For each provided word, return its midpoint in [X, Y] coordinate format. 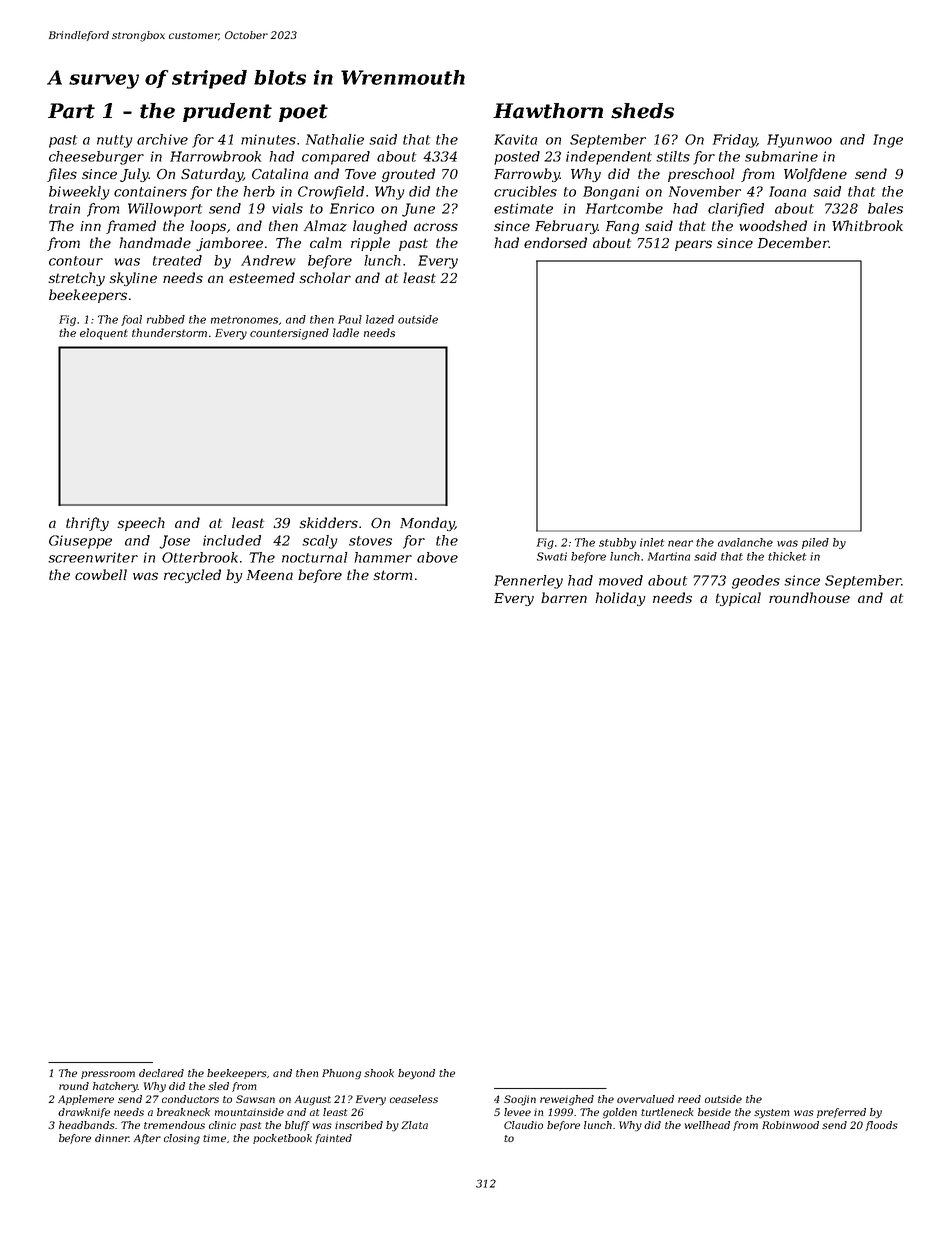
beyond [416, 1074]
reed [689, 1099]
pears [693, 245]
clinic [222, 1125]
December [793, 242]
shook [379, 1073]
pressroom [108, 1075]
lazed [380, 319]
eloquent [104, 334]
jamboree [229, 244]
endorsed [555, 242]
